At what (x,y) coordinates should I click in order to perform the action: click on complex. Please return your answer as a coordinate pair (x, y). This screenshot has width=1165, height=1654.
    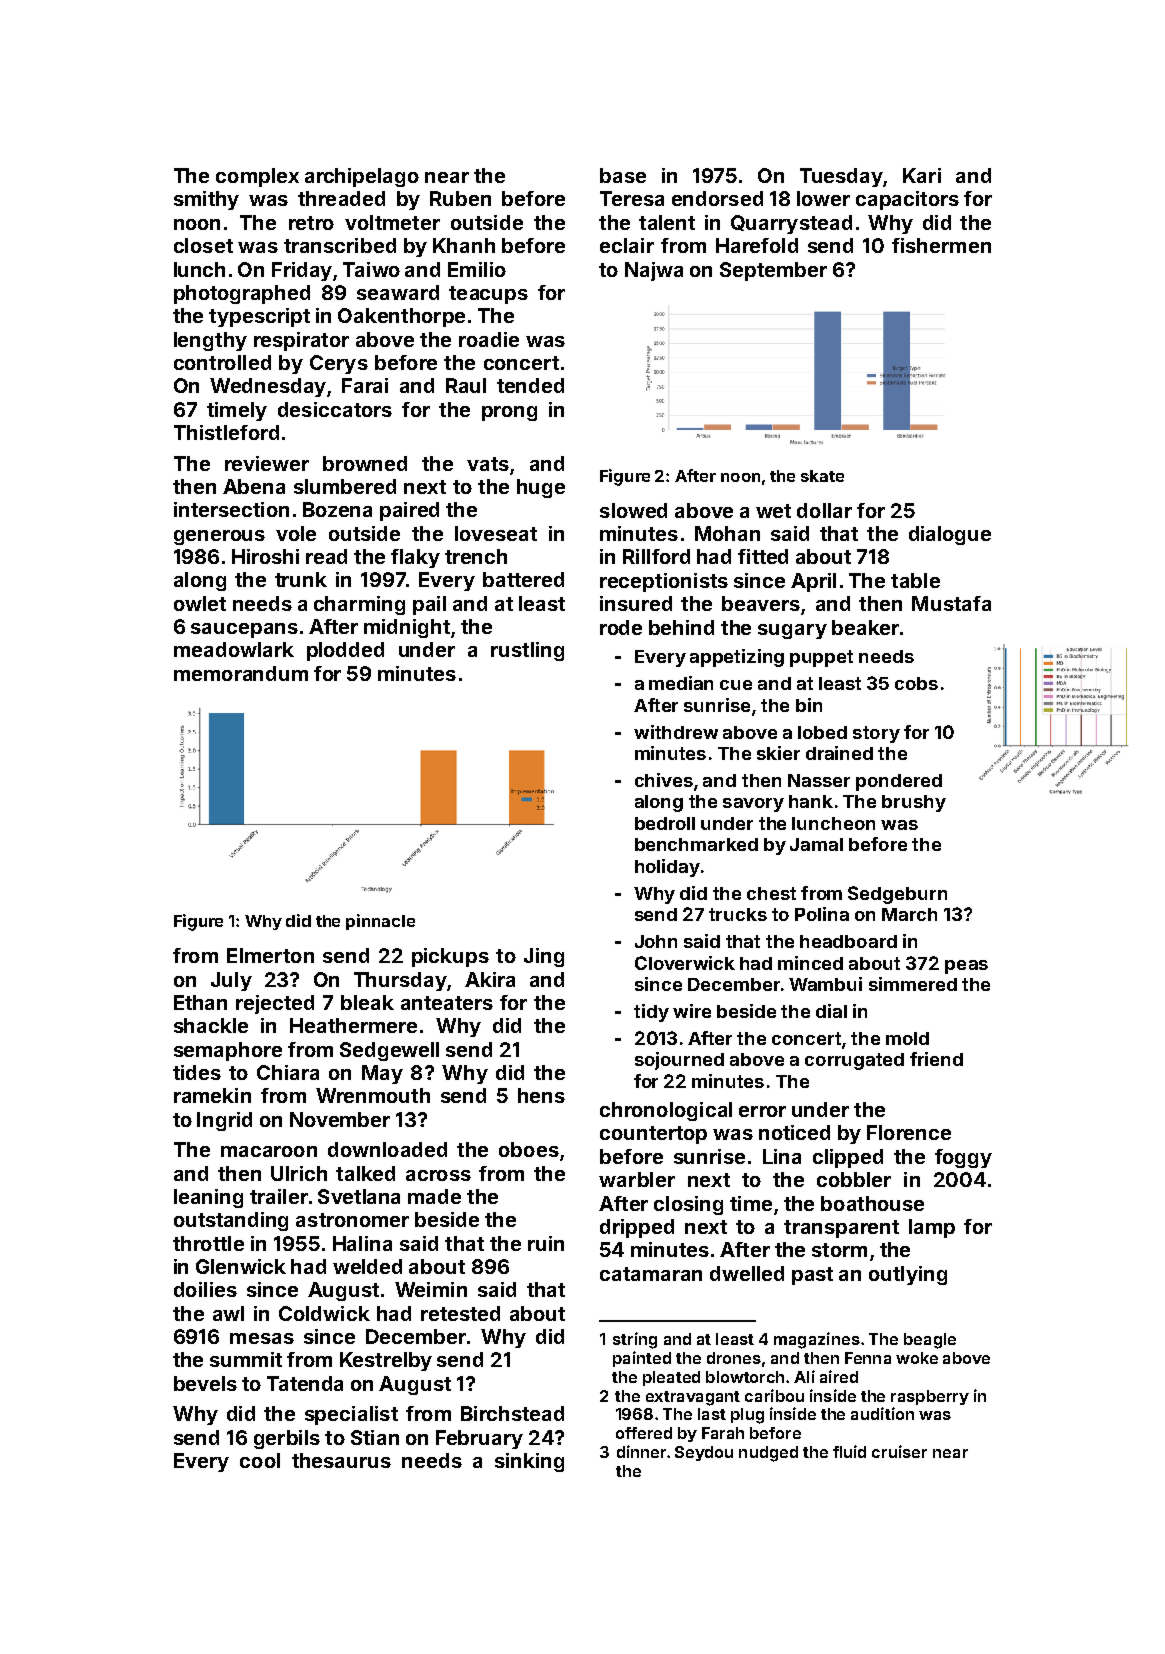
    Looking at the image, I should click on (257, 177).
